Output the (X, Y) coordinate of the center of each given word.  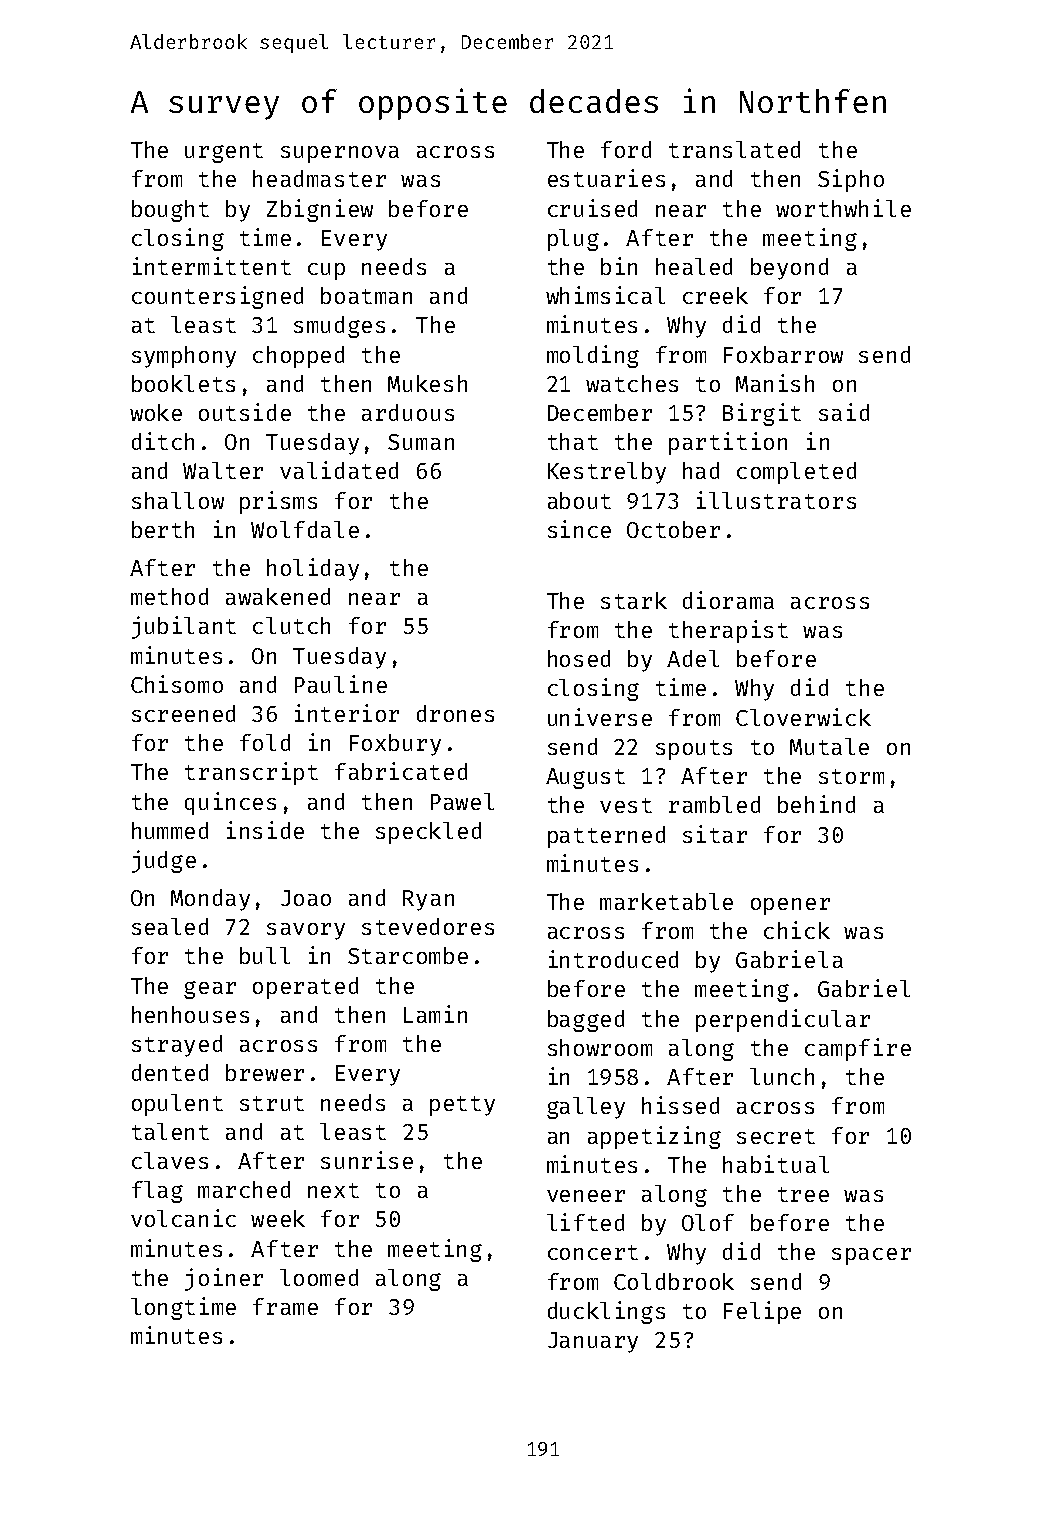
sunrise (367, 1160)
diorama (728, 600)
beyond (789, 269)
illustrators (776, 500)
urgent (224, 153)
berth (163, 529)
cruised (592, 208)
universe (600, 717)
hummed (170, 830)
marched (244, 1189)
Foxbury (395, 745)
